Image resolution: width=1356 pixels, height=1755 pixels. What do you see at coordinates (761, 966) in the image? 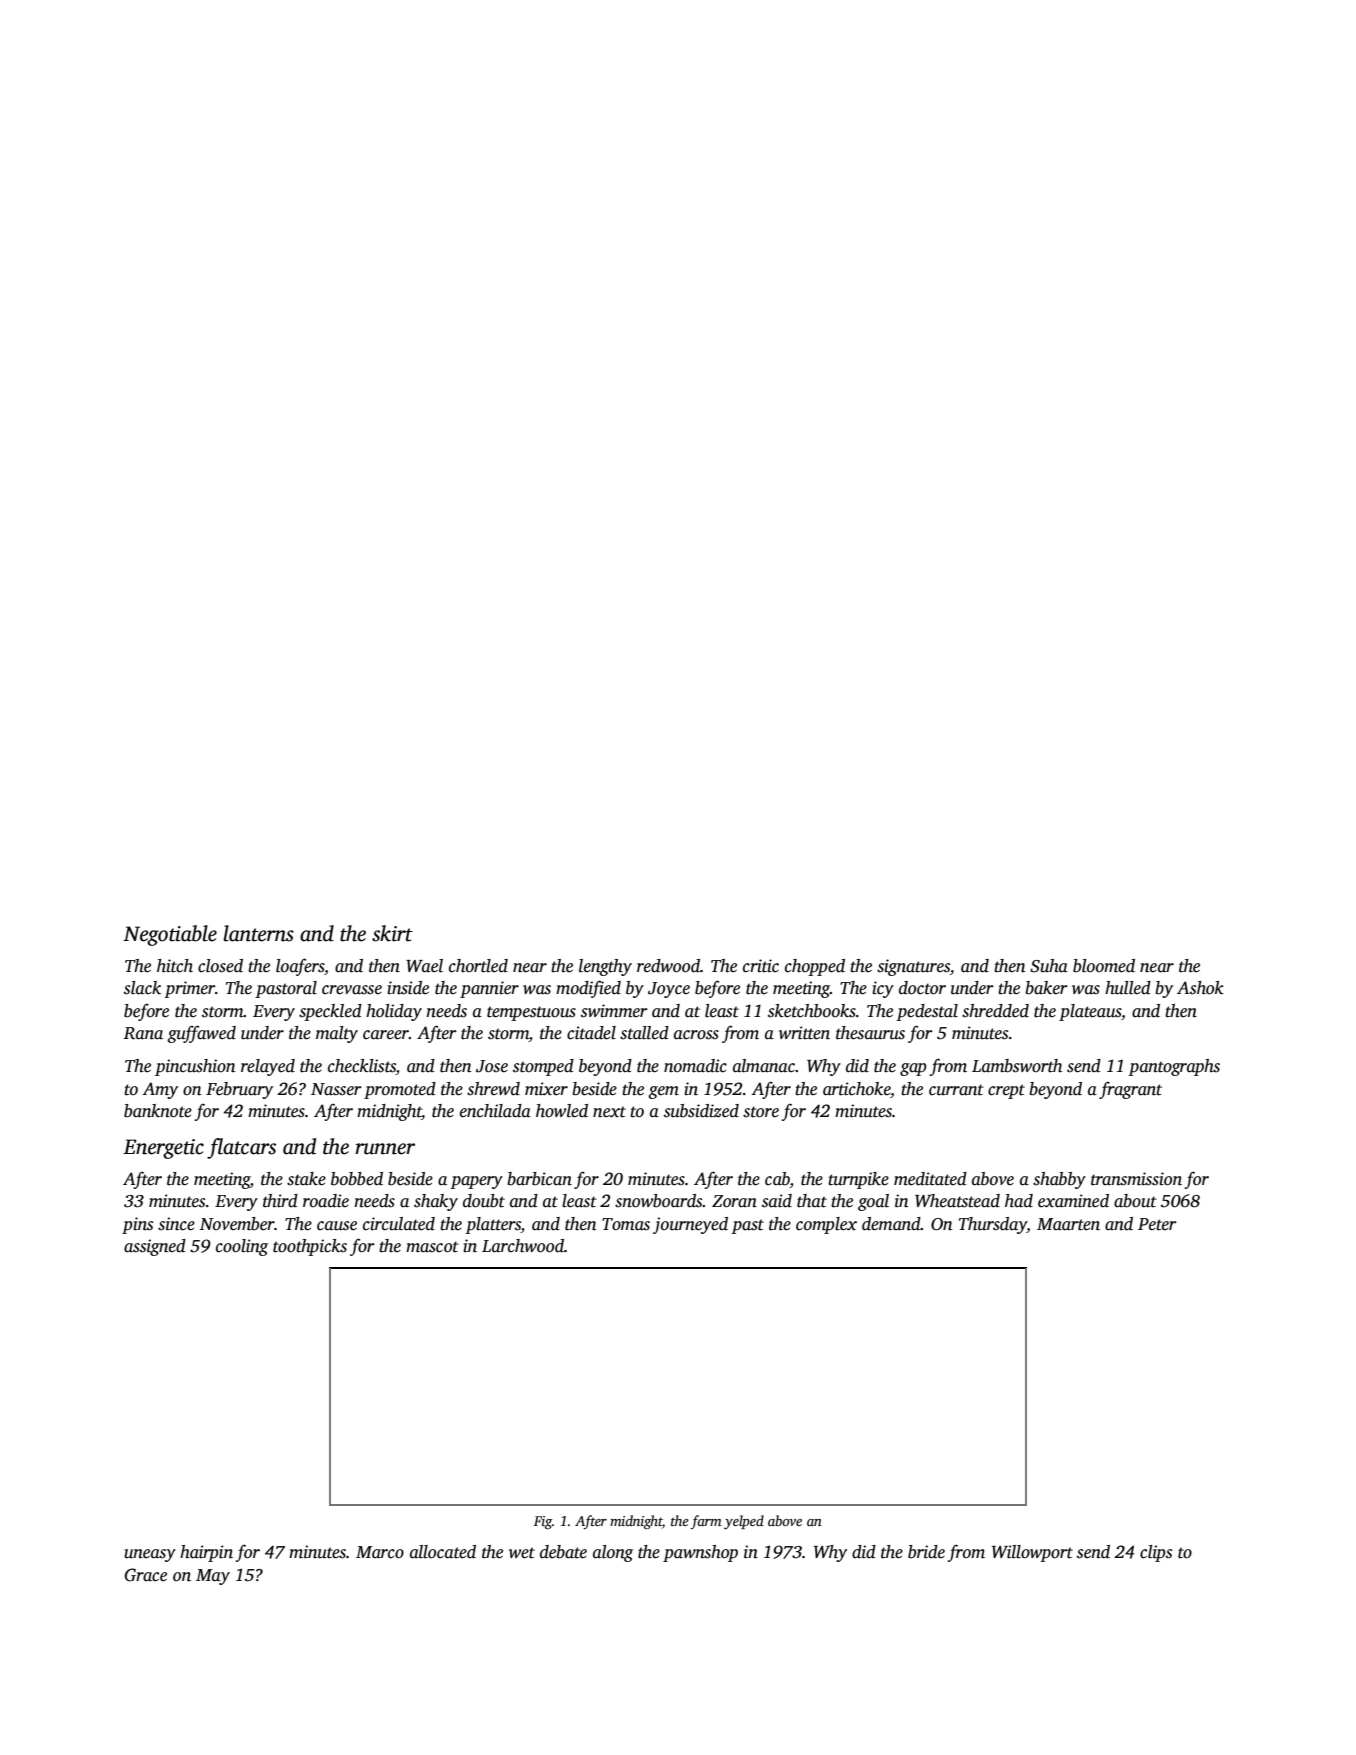
I see `critic` at bounding box center [761, 966].
